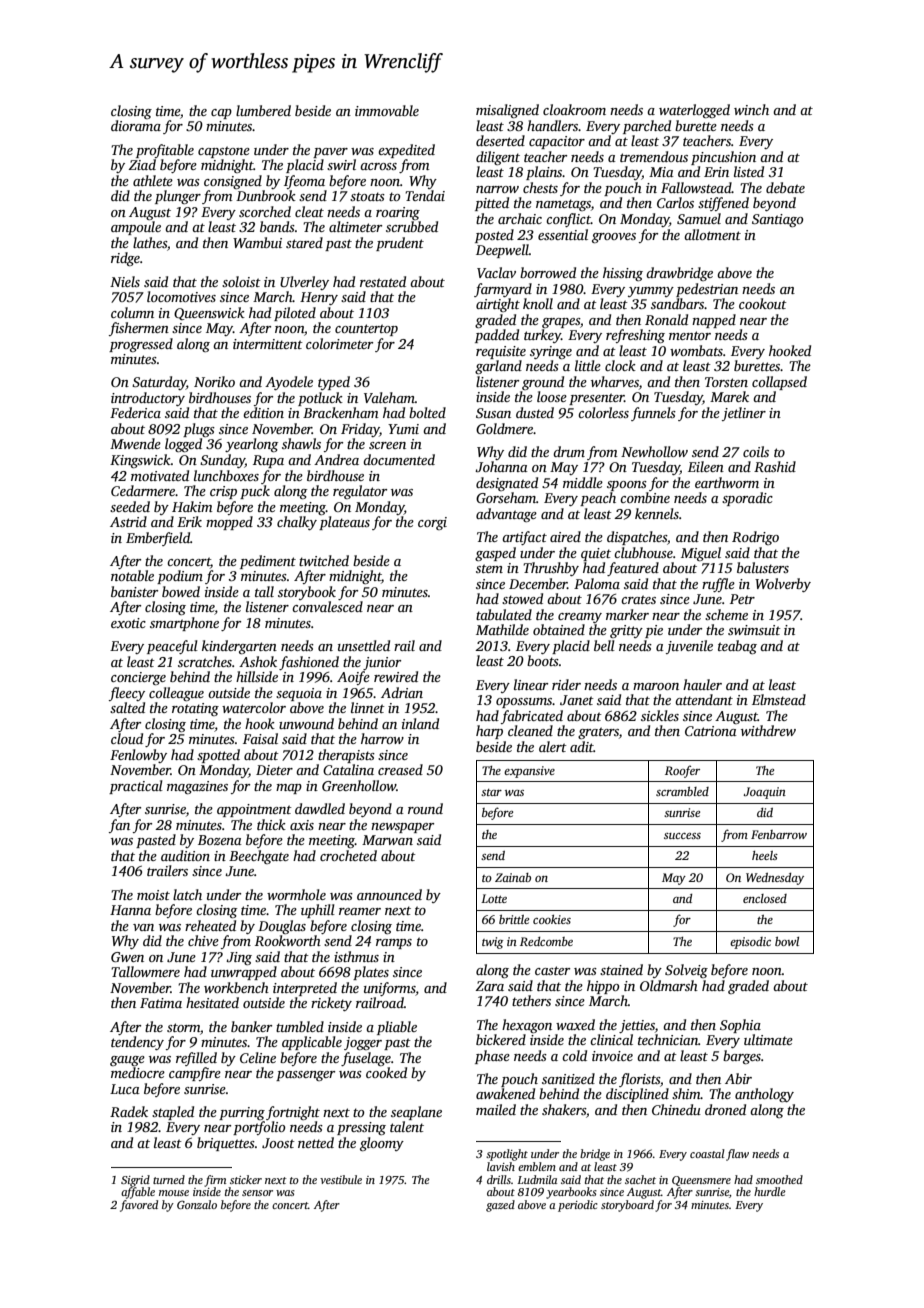  I want to click on moist, so click(153, 895).
